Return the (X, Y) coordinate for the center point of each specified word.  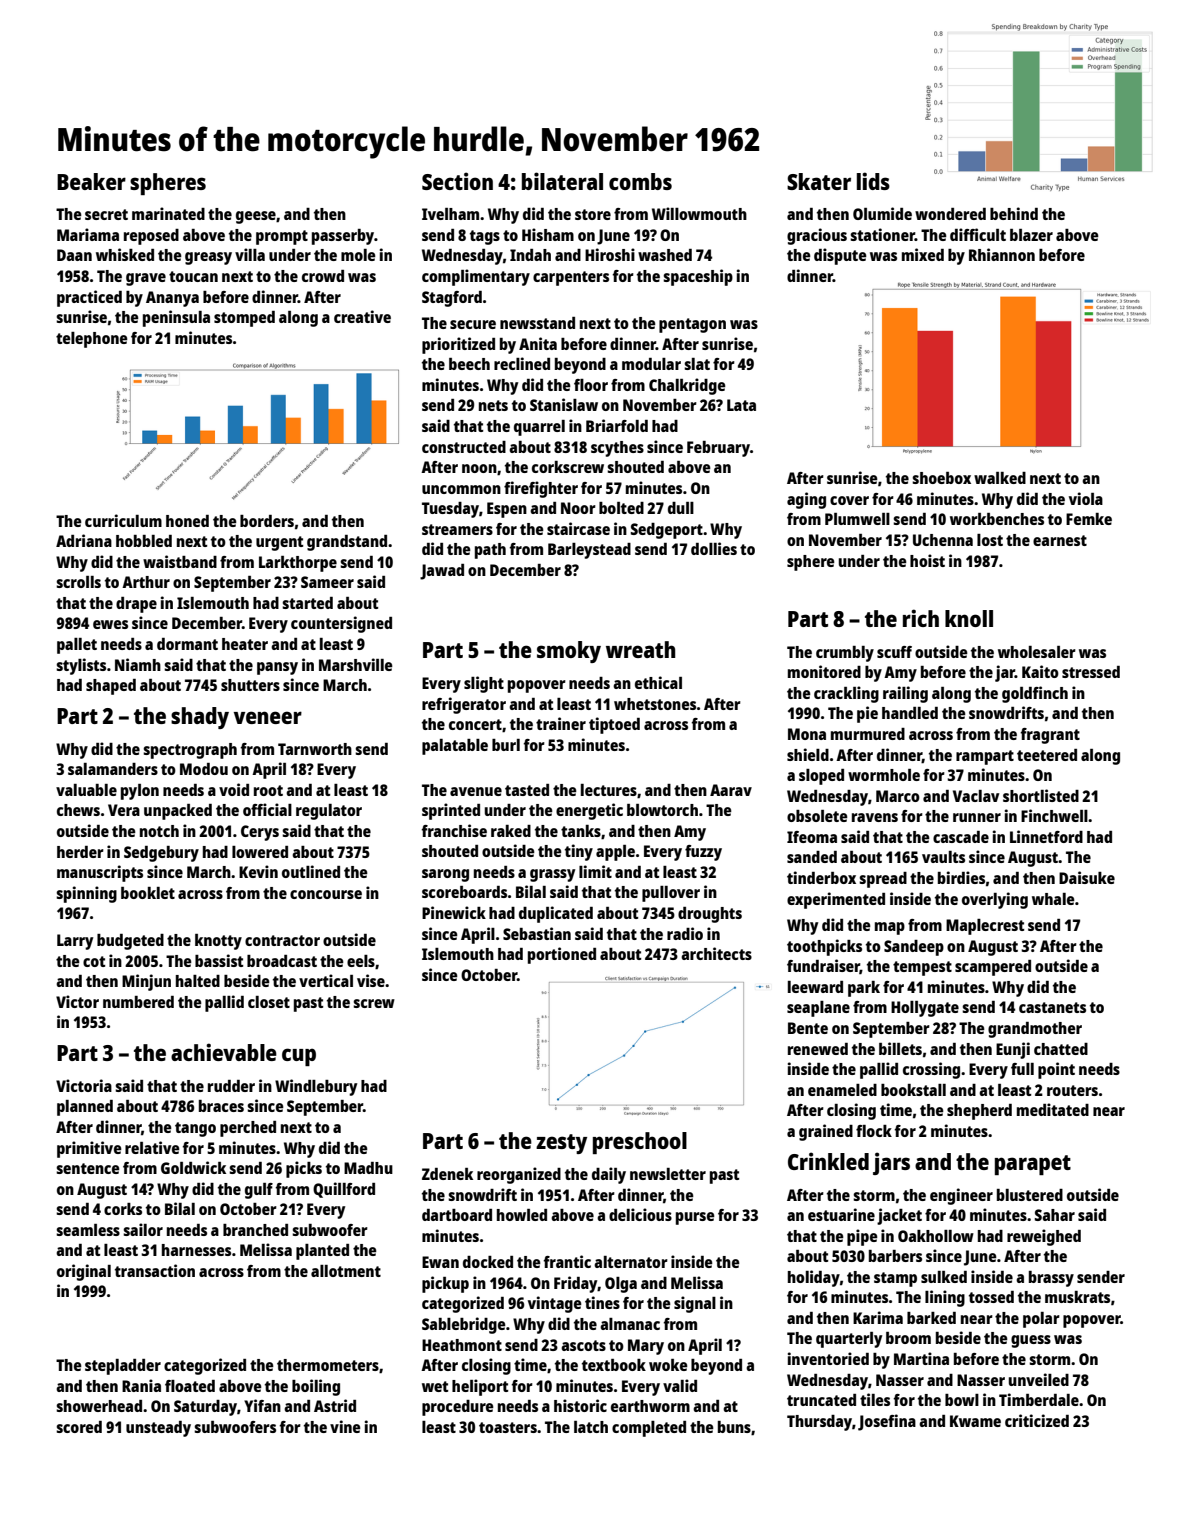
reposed (151, 237)
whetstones (655, 704)
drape (136, 605)
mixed (923, 254)
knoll (969, 618)
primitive (89, 1149)
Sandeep (914, 948)
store (593, 214)
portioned (562, 955)
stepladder (123, 1367)
